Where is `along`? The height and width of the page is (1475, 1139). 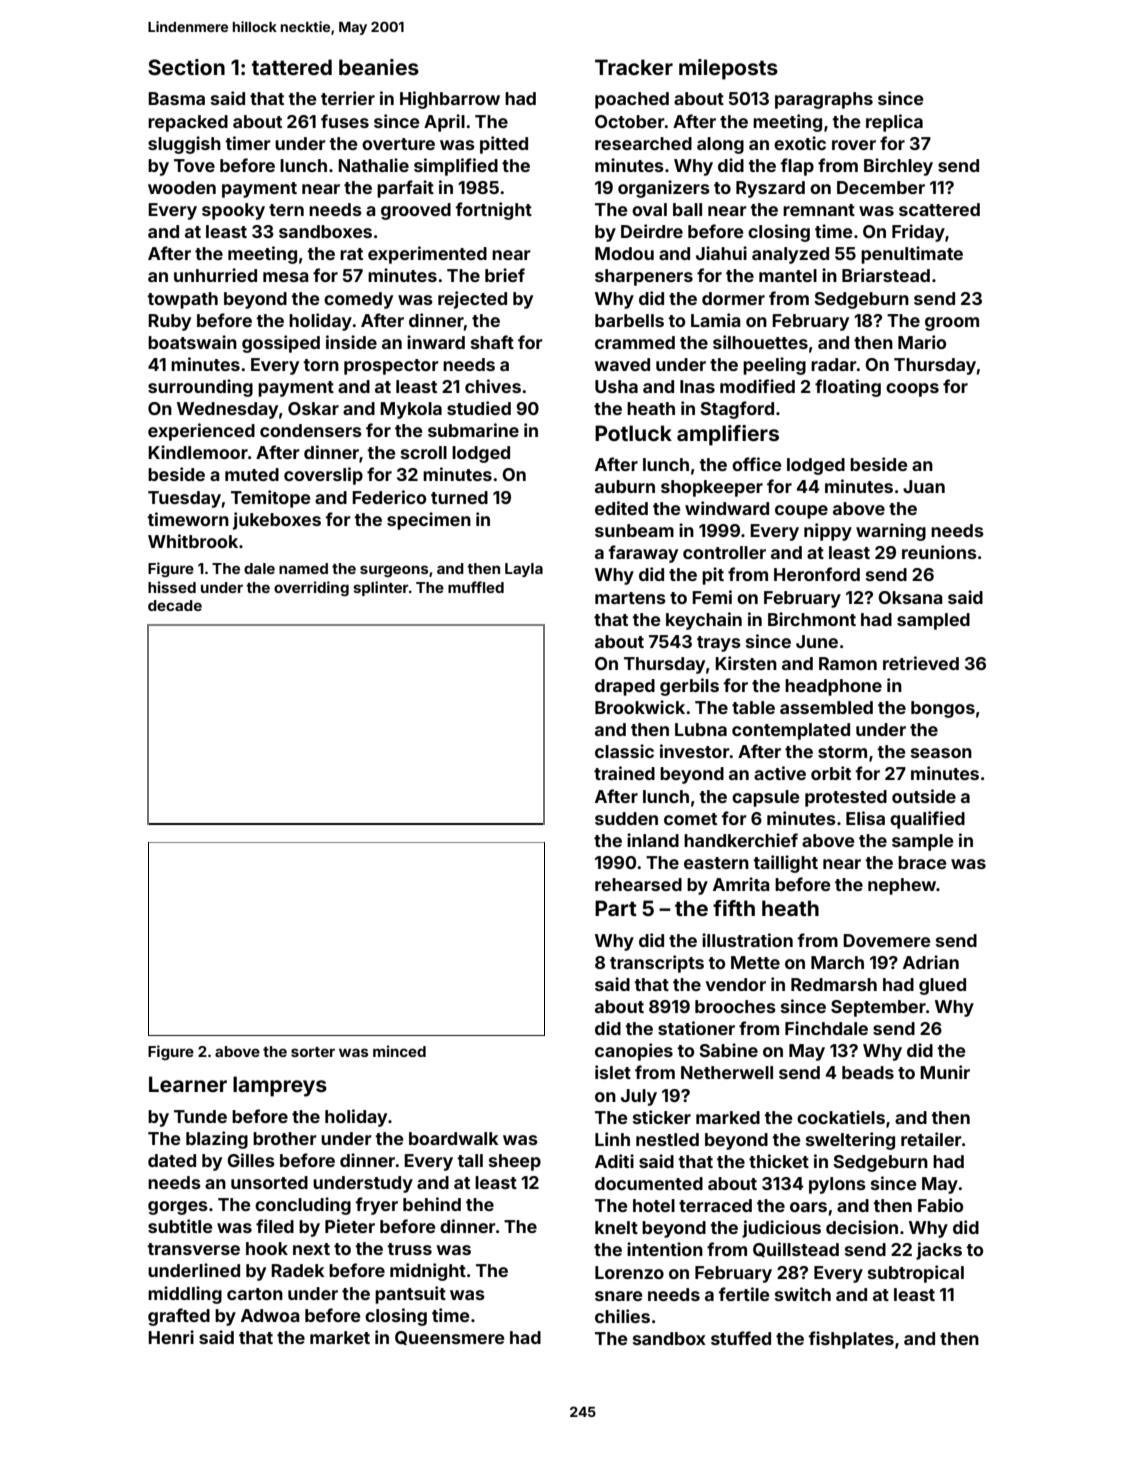 along is located at coordinates (720, 145).
